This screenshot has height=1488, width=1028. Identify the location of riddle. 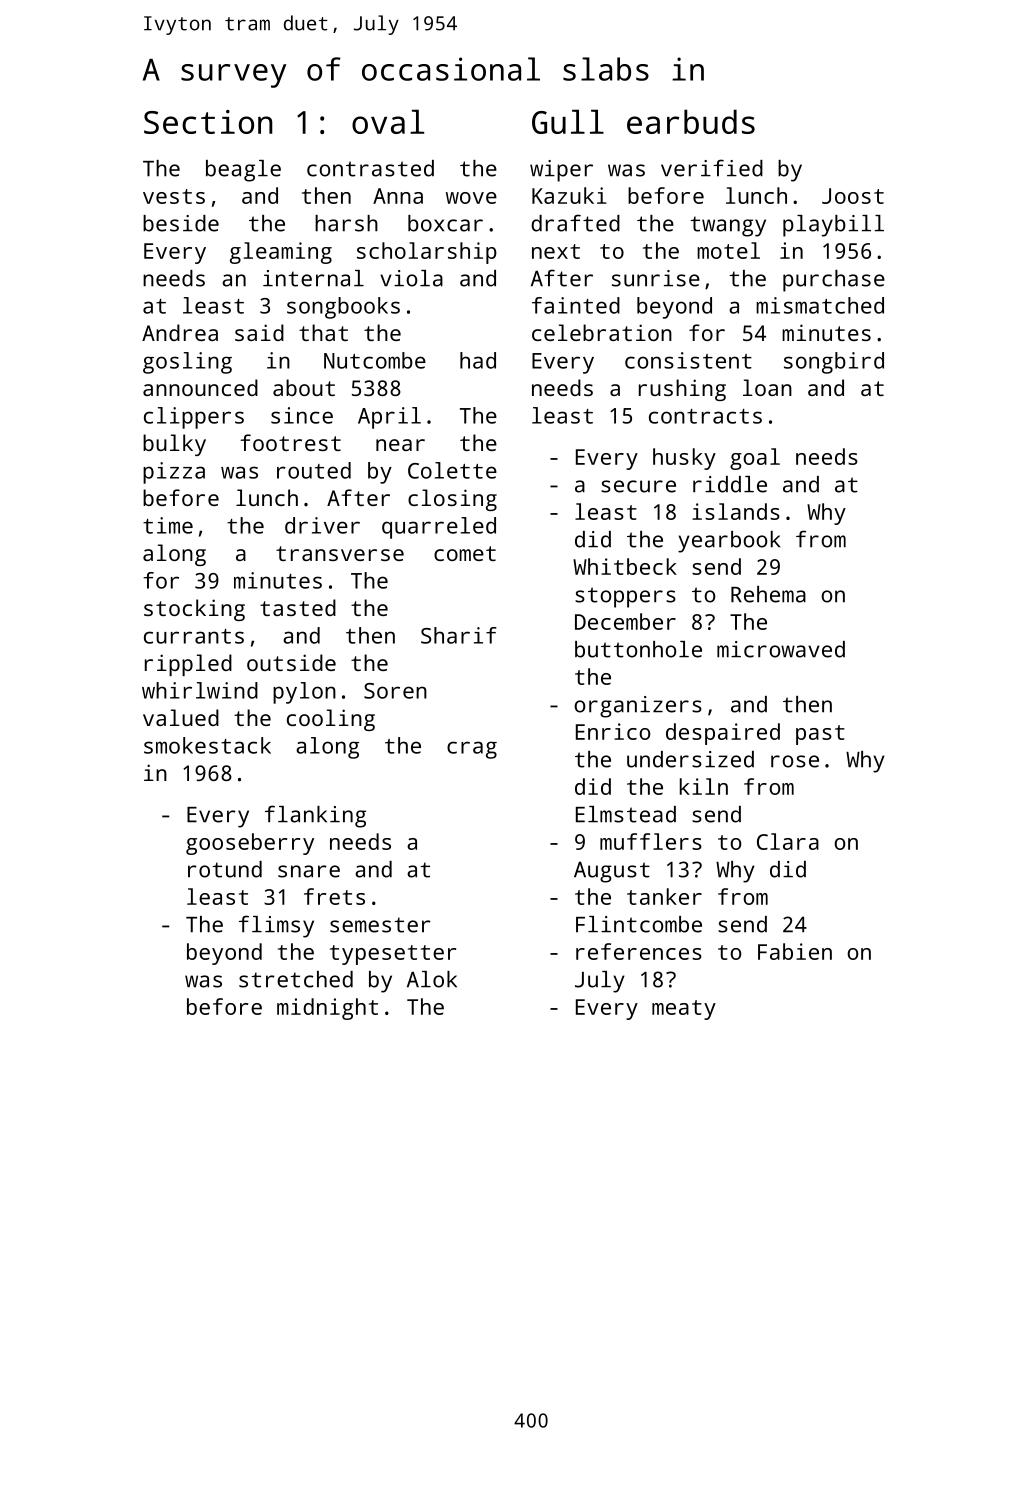
(730, 484).
